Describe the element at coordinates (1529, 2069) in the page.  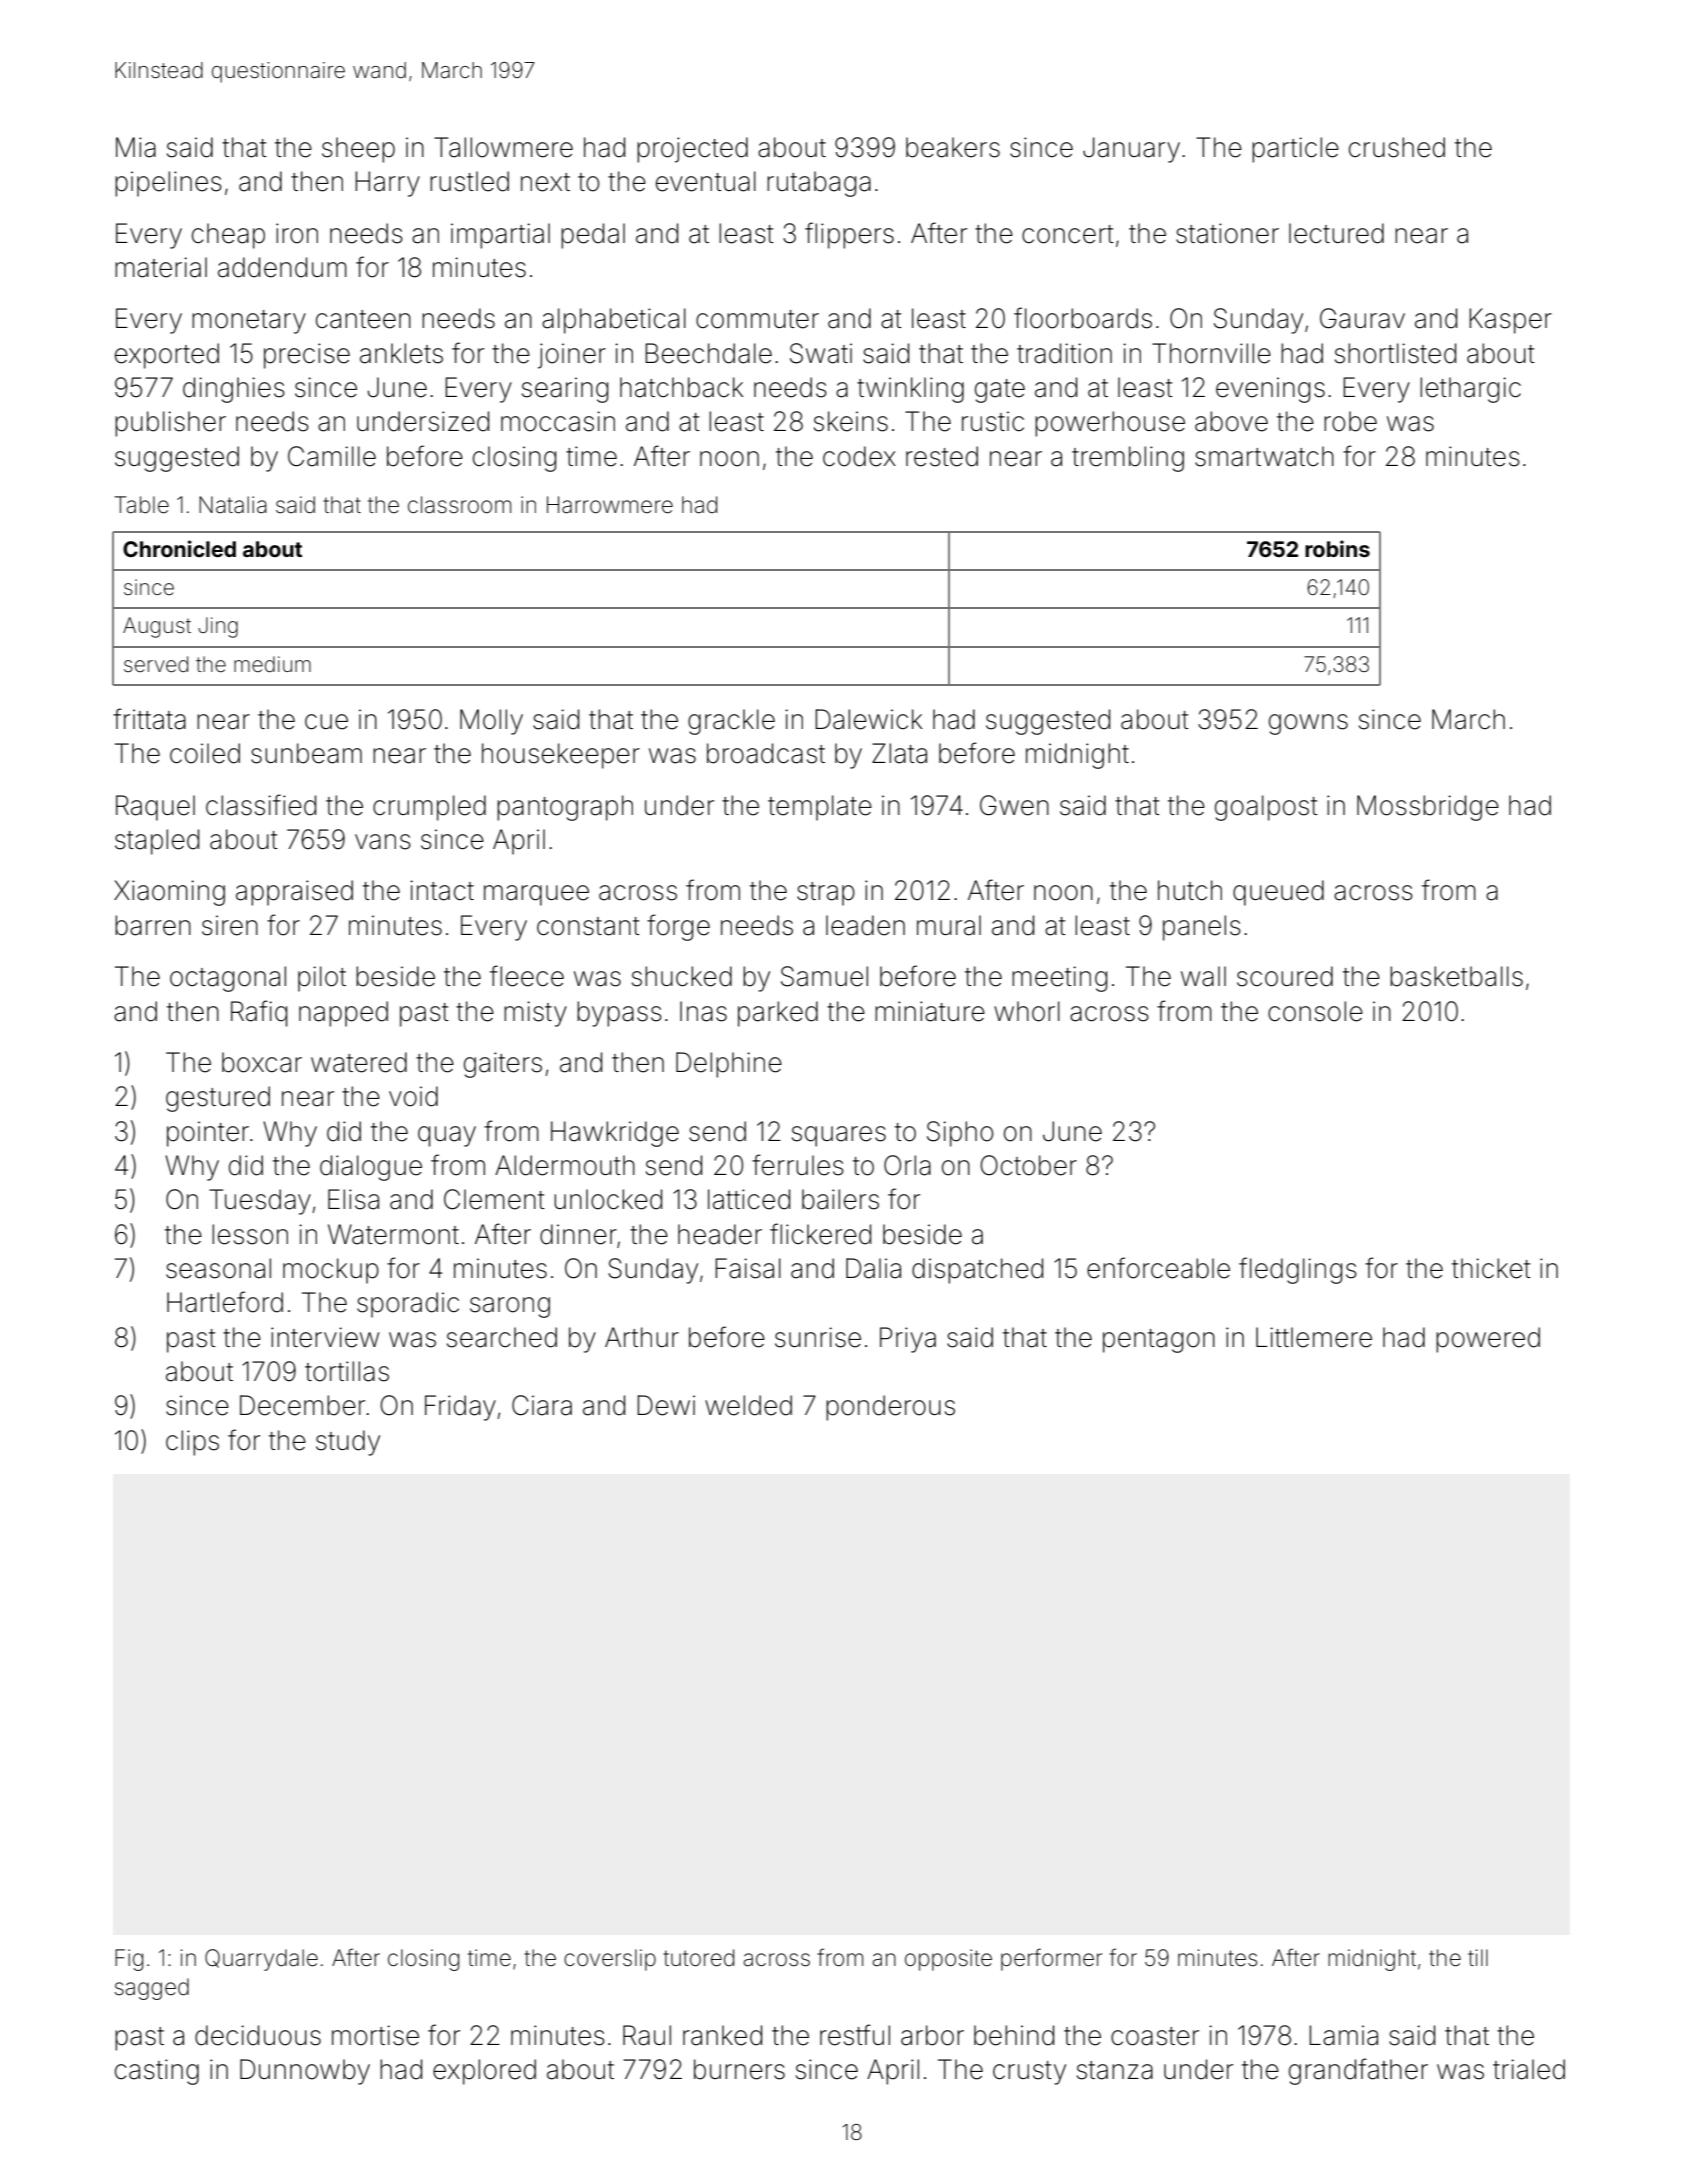
I see `trialed` at that location.
